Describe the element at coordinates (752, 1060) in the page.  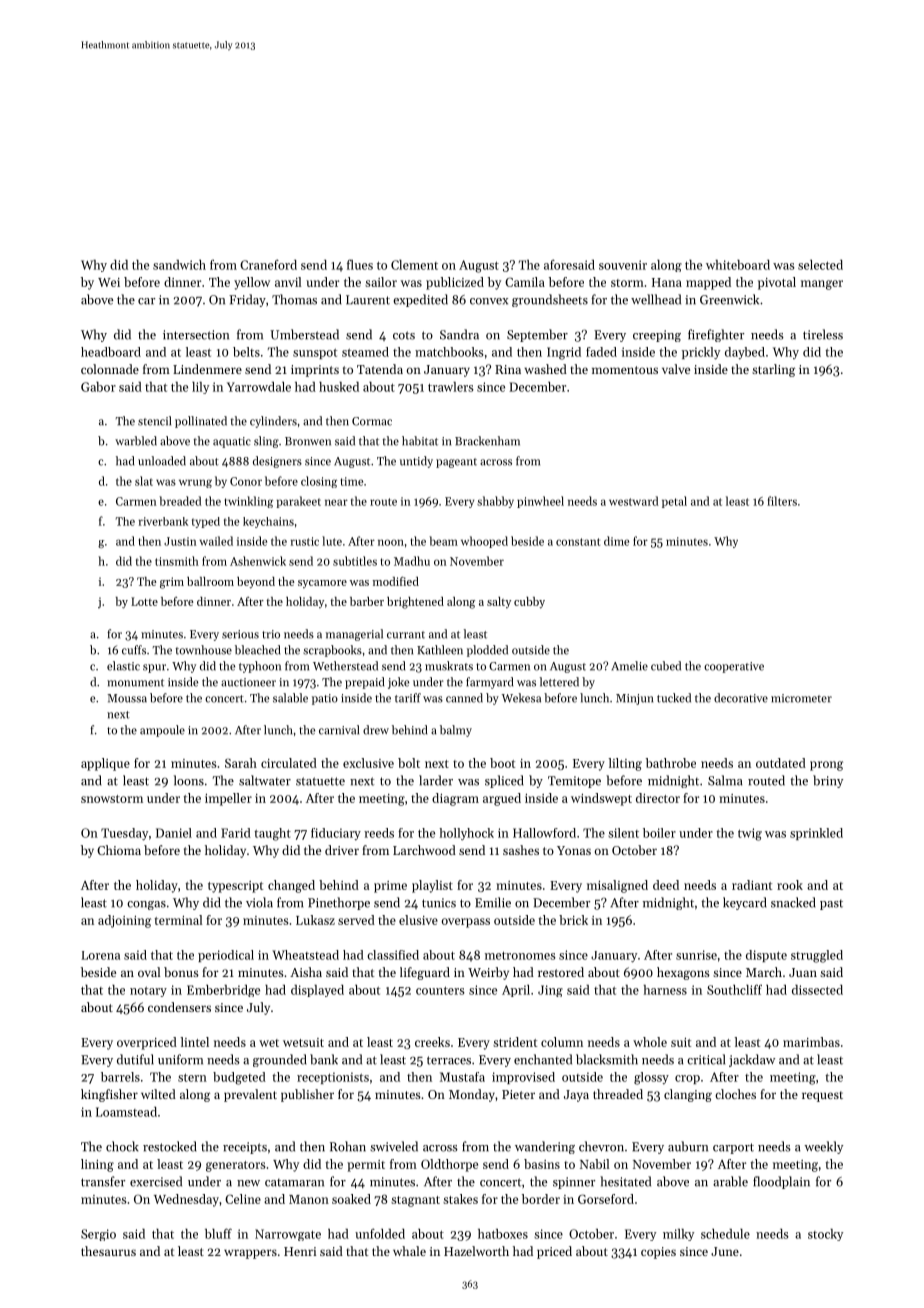
I see `jackdaw` at that location.
